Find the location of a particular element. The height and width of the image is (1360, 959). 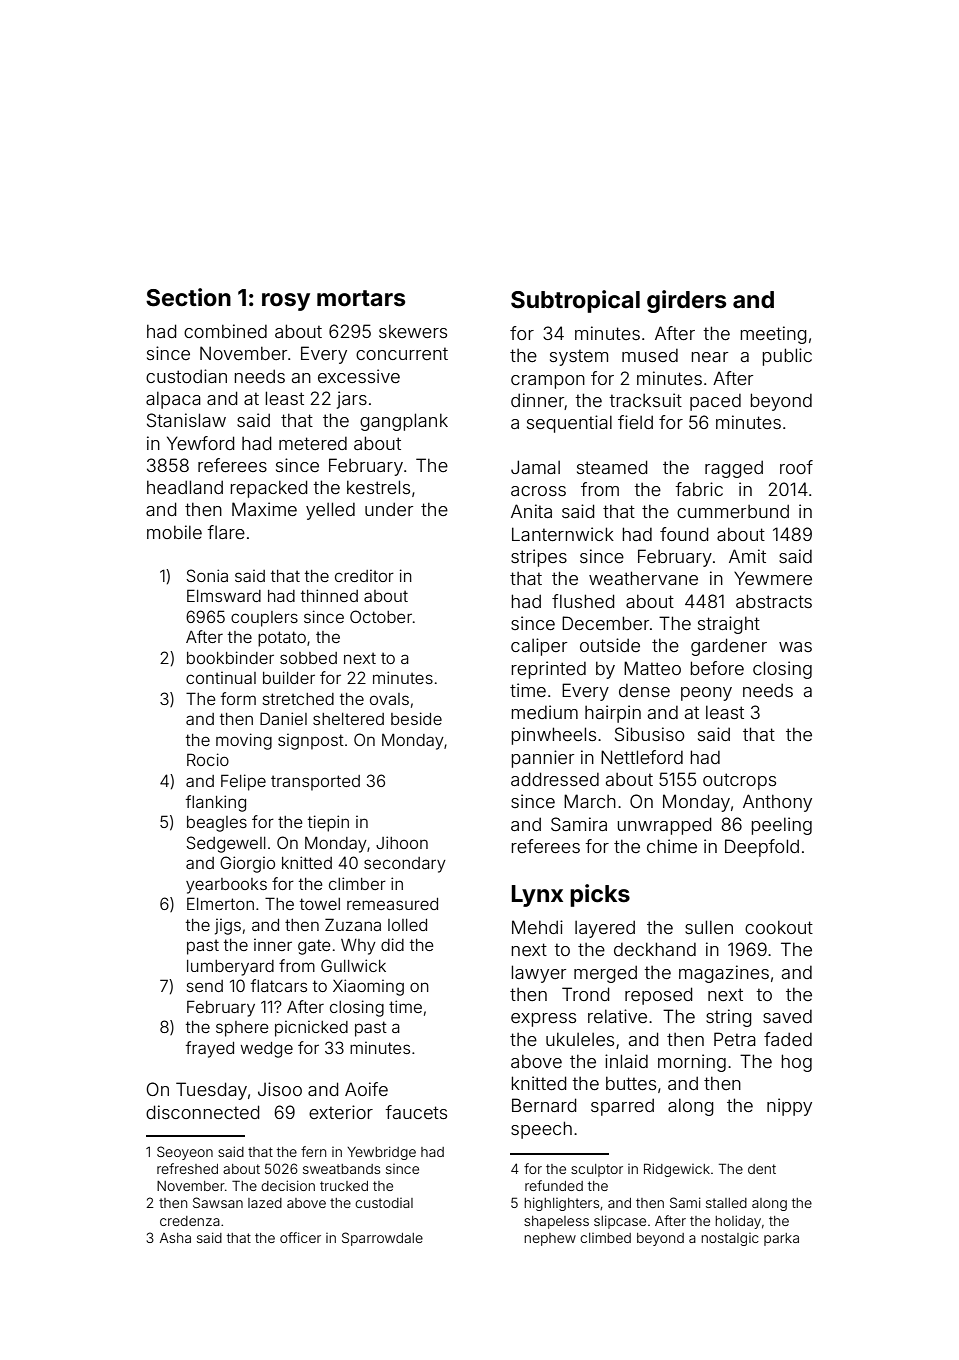

girders is located at coordinates (686, 301).
